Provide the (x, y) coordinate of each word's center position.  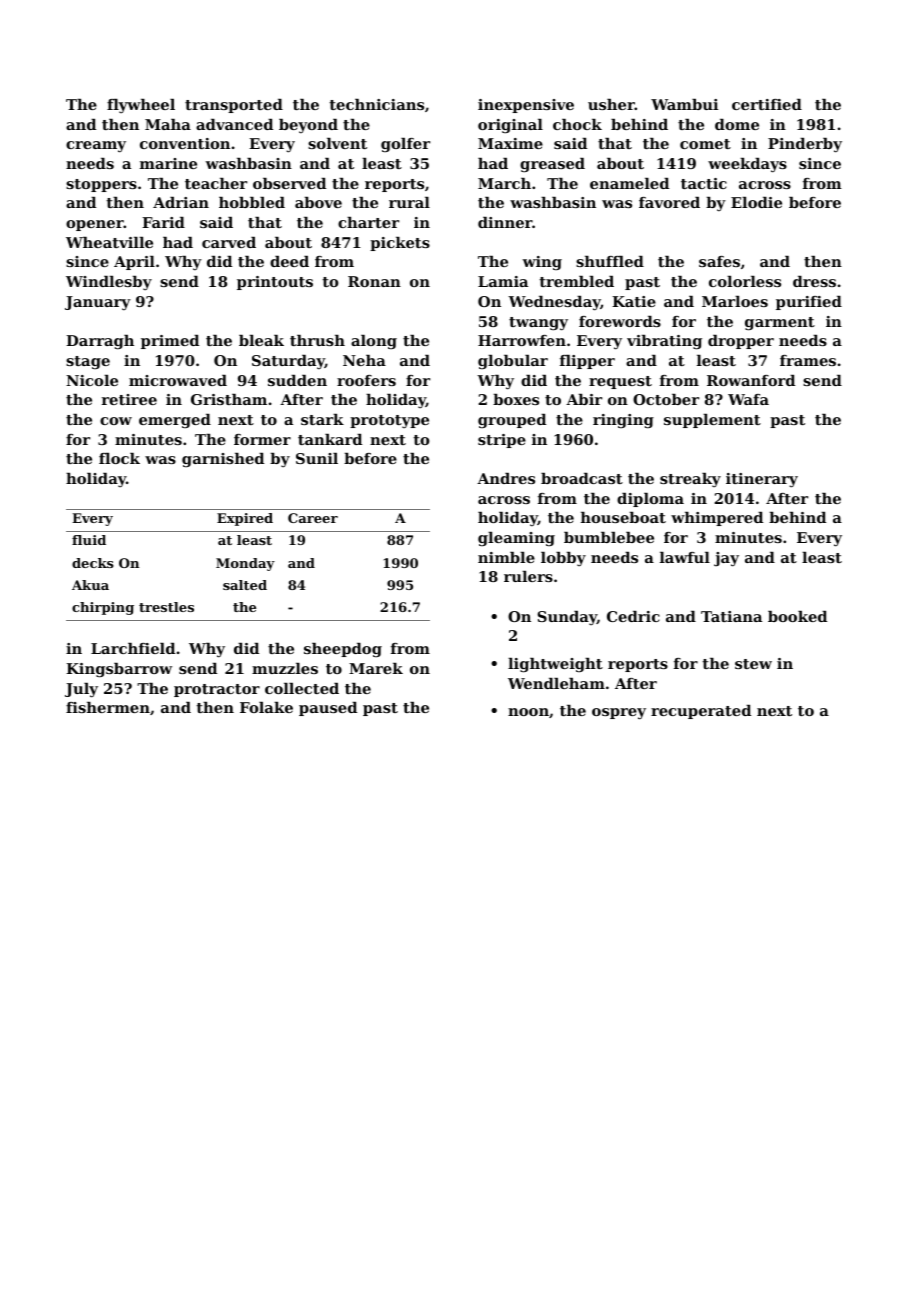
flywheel (141, 106)
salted (245, 585)
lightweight (555, 665)
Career (313, 518)
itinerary (762, 480)
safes (719, 261)
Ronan (374, 281)
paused (328, 709)
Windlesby (109, 283)
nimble (506, 557)
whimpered (717, 519)
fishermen (108, 707)
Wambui (684, 104)
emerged (175, 421)
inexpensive (526, 106)
